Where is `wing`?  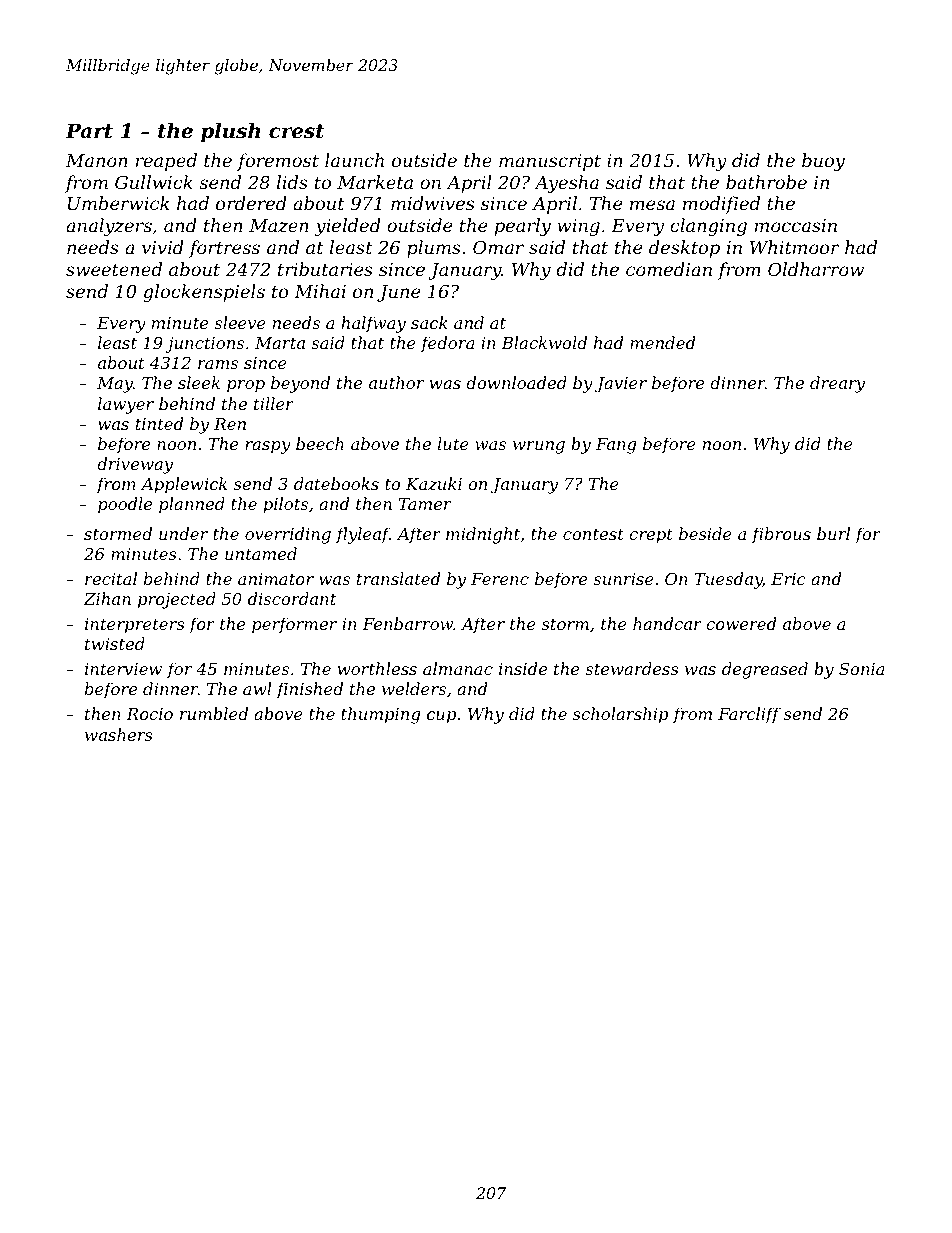 wing is located at coordinates (578, 227).
